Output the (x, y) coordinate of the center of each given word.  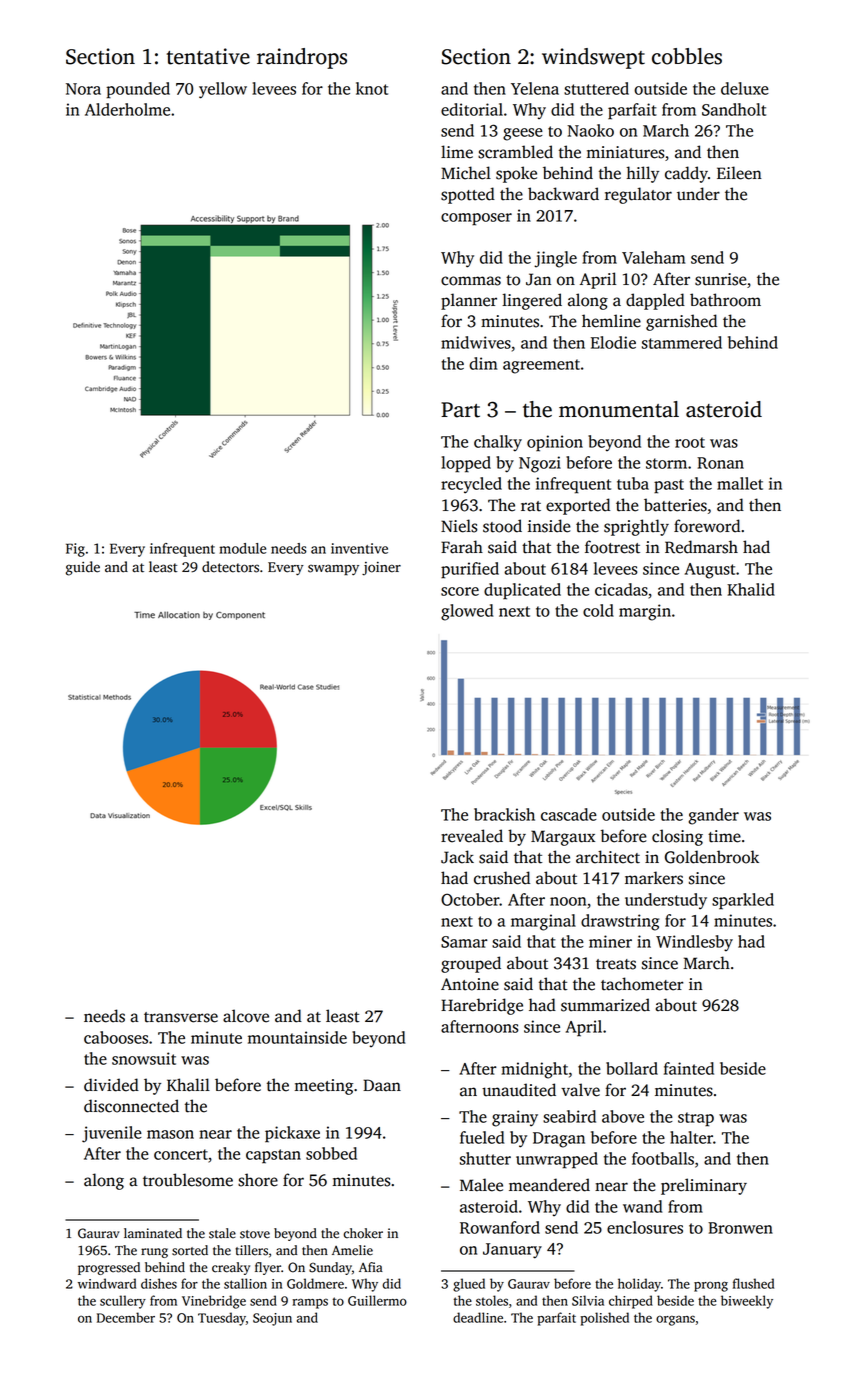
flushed (753, 1283)
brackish (504, 814)
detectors (230, 567)
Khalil (188, 1085)
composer (476, 219)
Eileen (739, 173)
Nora (83, 89)
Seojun (272, 1319)
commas (471, 281)
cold (598, 610)
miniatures (625, 152)
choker (363, 1233)
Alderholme (127, 109)
